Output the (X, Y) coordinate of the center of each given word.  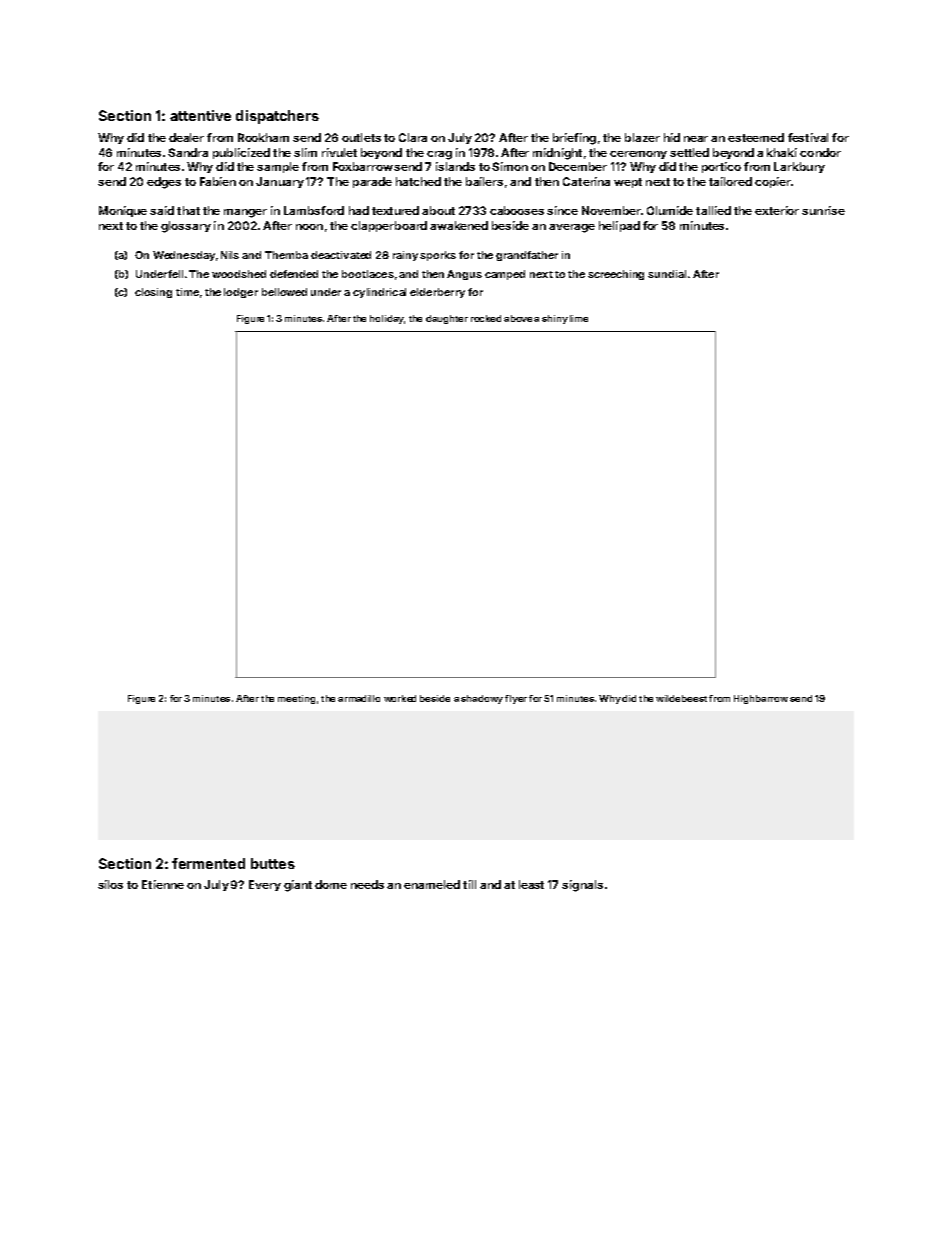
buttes (273, 863)
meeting (296, 699)
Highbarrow (761, 699)
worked (400, 698)
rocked (486, 318)
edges (164, 183)
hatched (418, 181)
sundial (667, 274)
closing (153, 293)
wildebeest (681, 698)
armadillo (359, 698)
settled (689, 152)
